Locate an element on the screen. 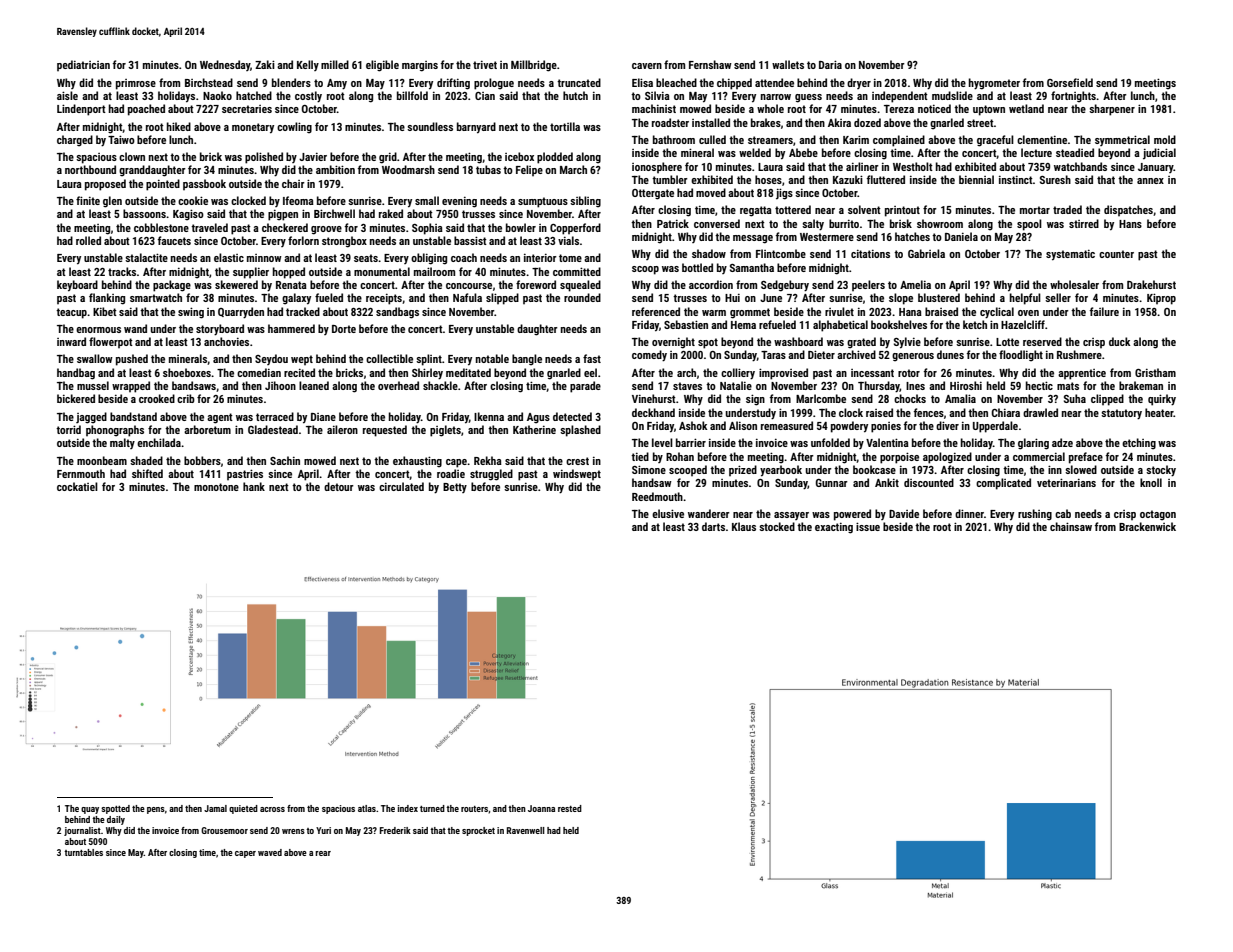  Betty is located at coordinates (455, 488).
